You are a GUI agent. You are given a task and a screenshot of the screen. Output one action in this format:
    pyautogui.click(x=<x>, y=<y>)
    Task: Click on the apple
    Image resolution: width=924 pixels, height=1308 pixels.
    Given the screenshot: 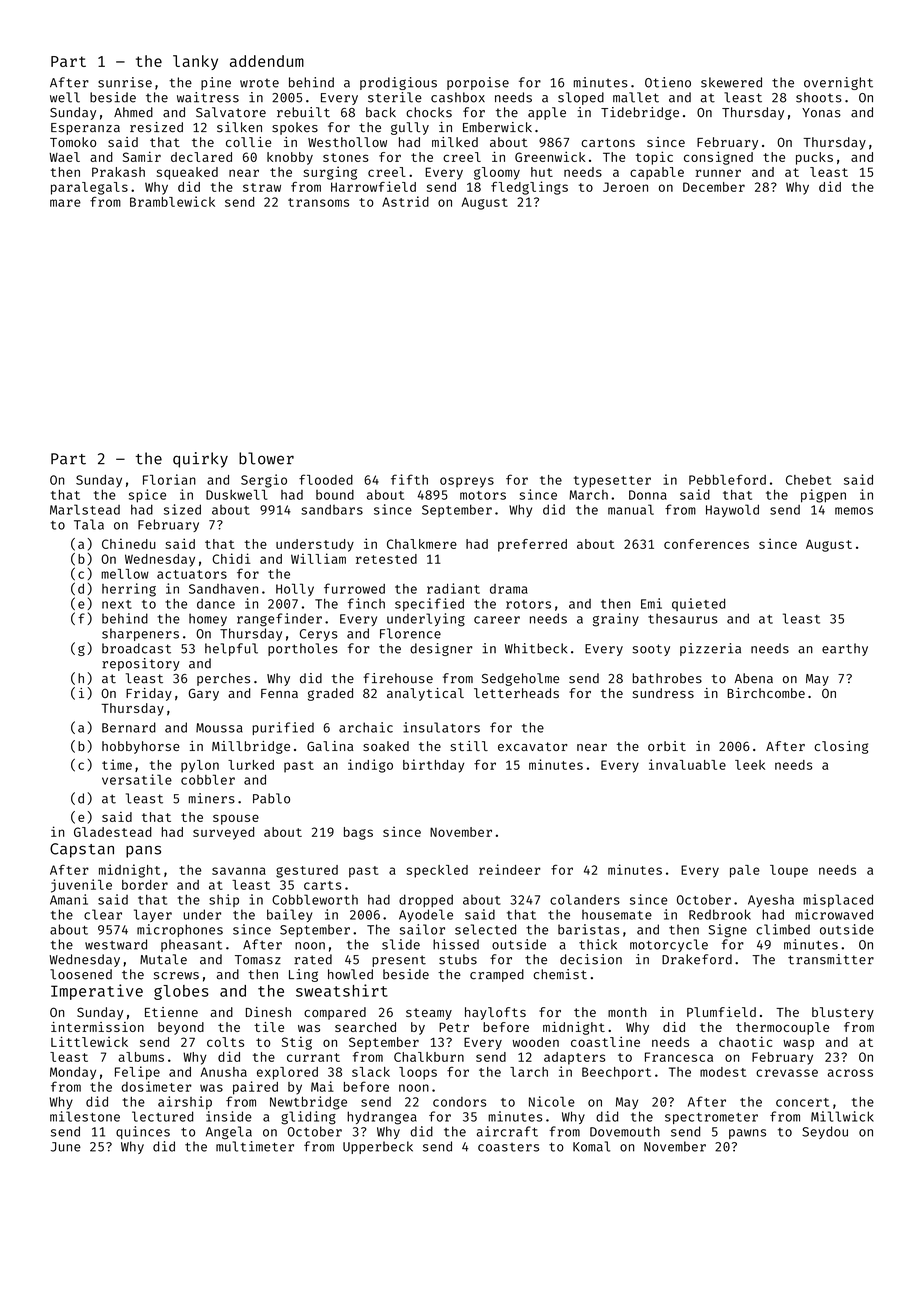 What is the action you would take?
    pyautogui.click(x=547, y=113)
